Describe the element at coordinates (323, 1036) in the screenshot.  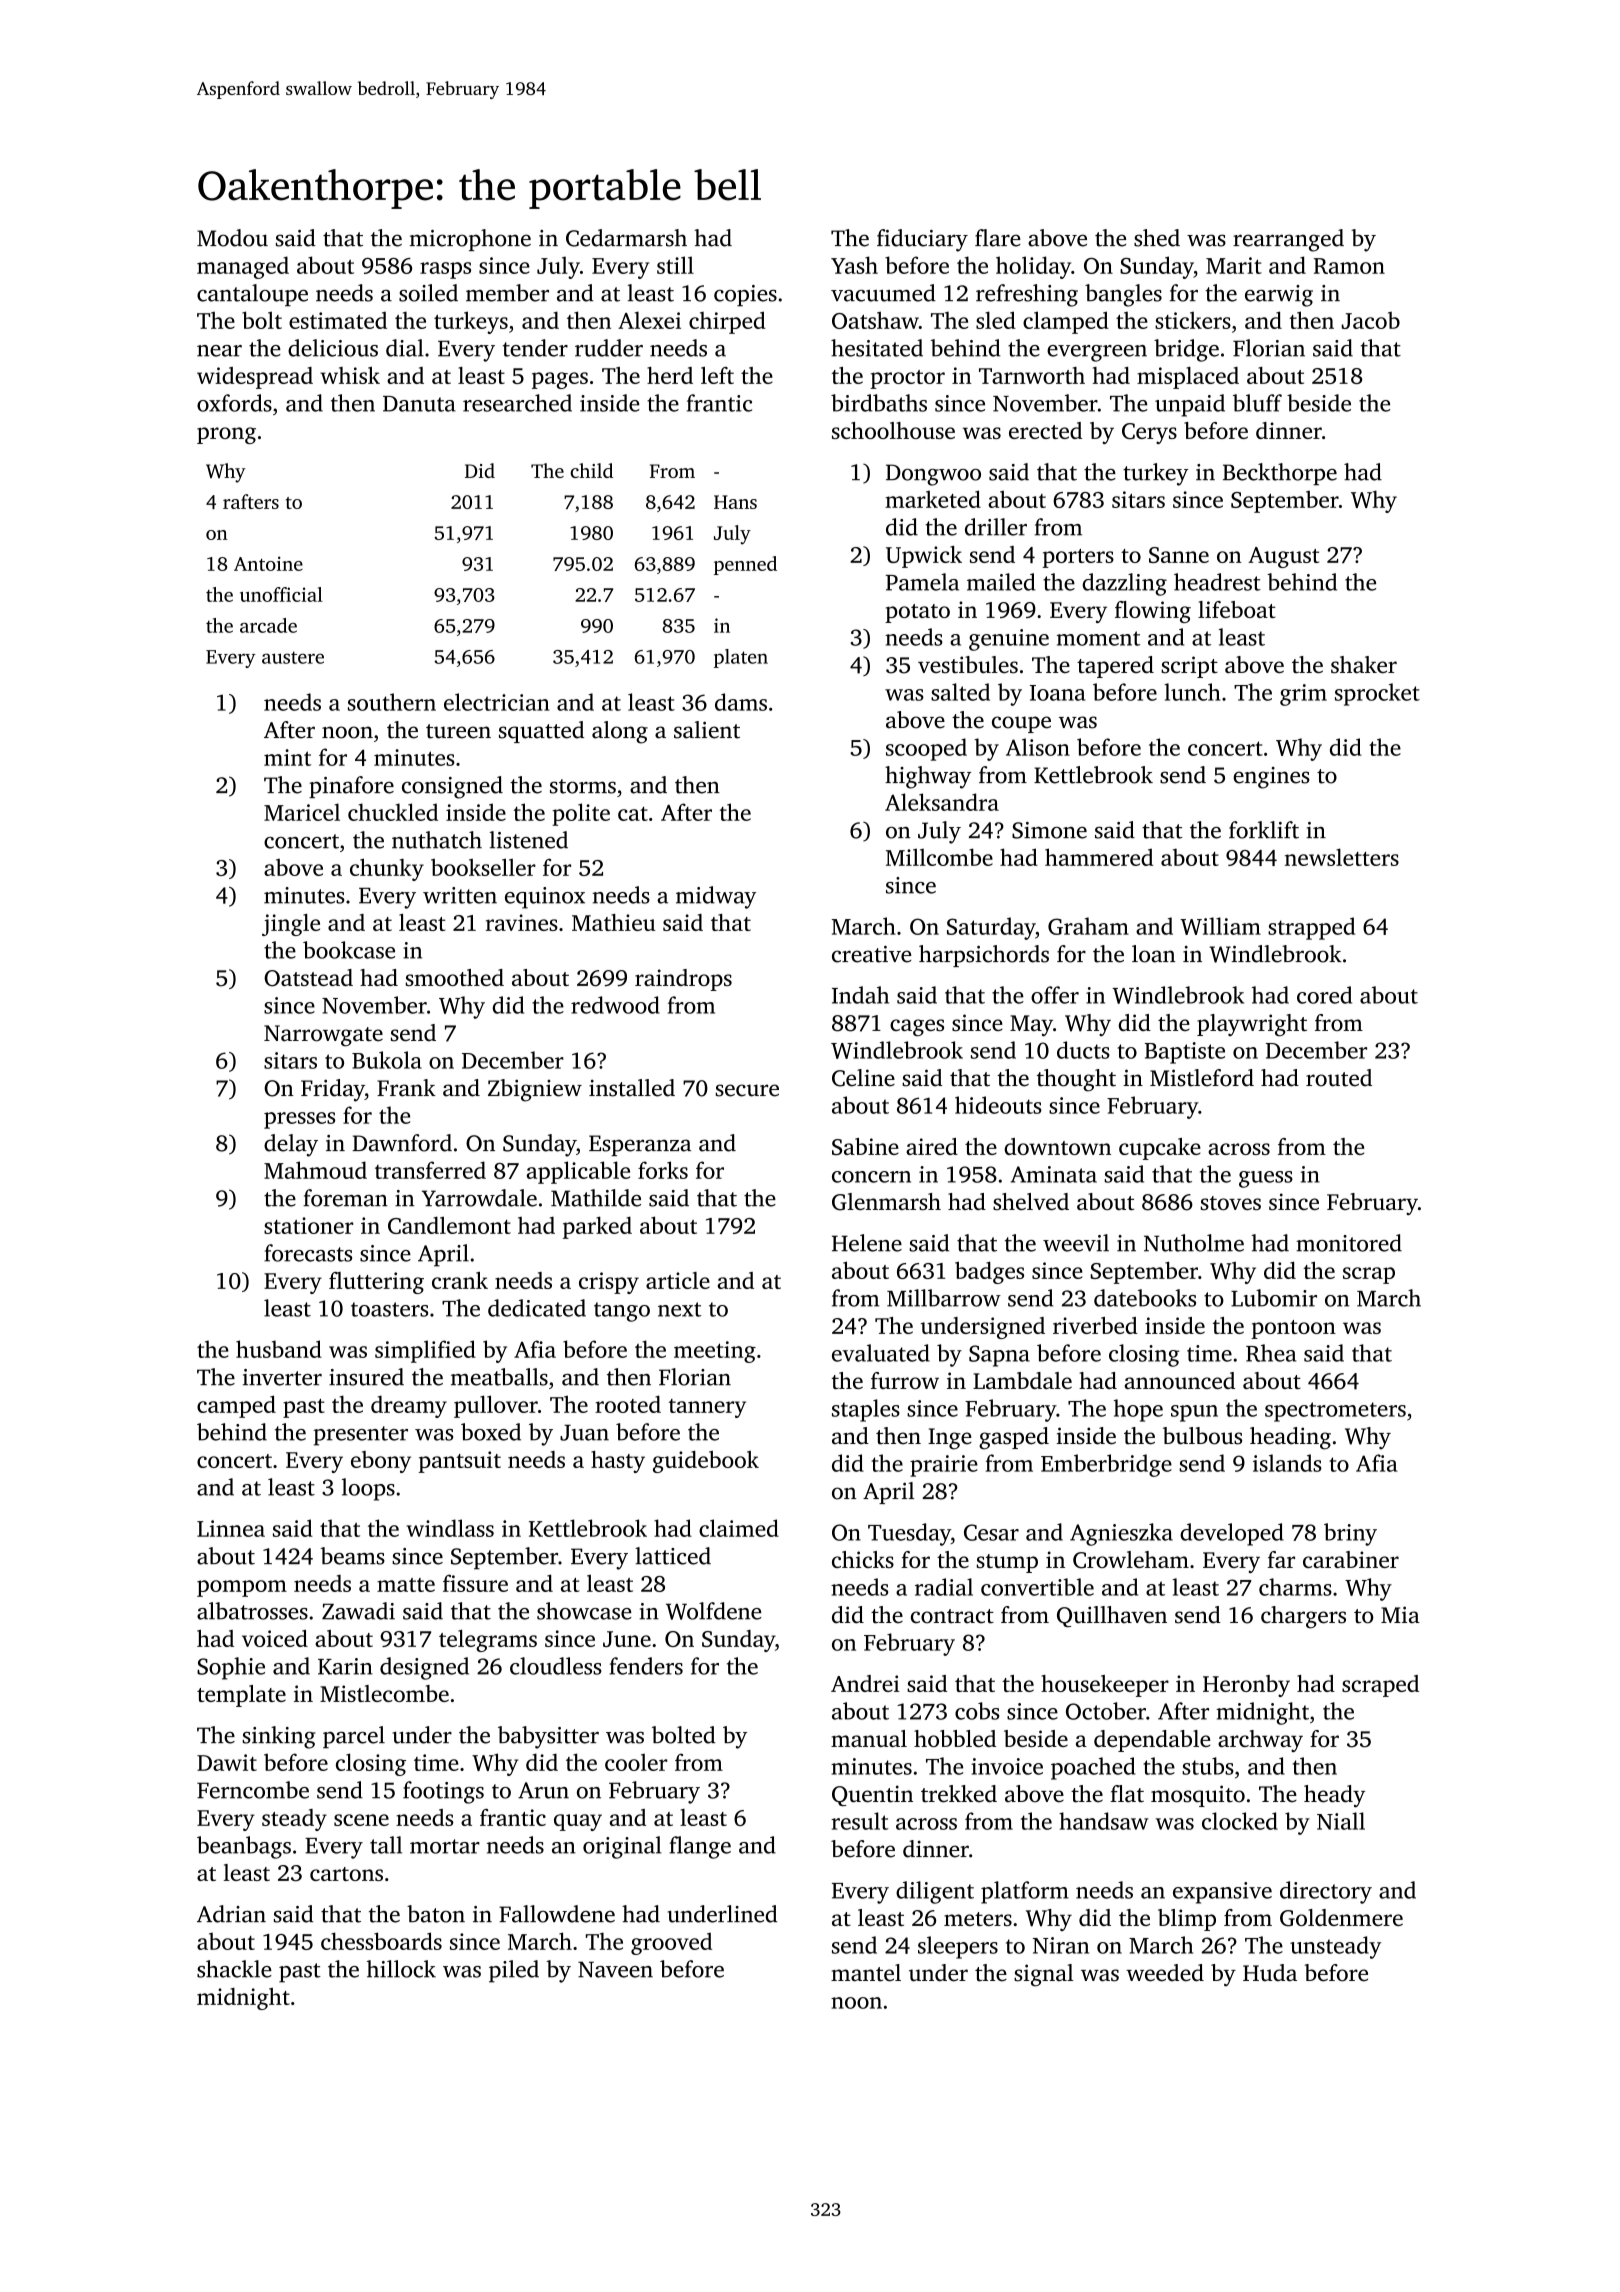
I see `Narrowgate` at that location.
